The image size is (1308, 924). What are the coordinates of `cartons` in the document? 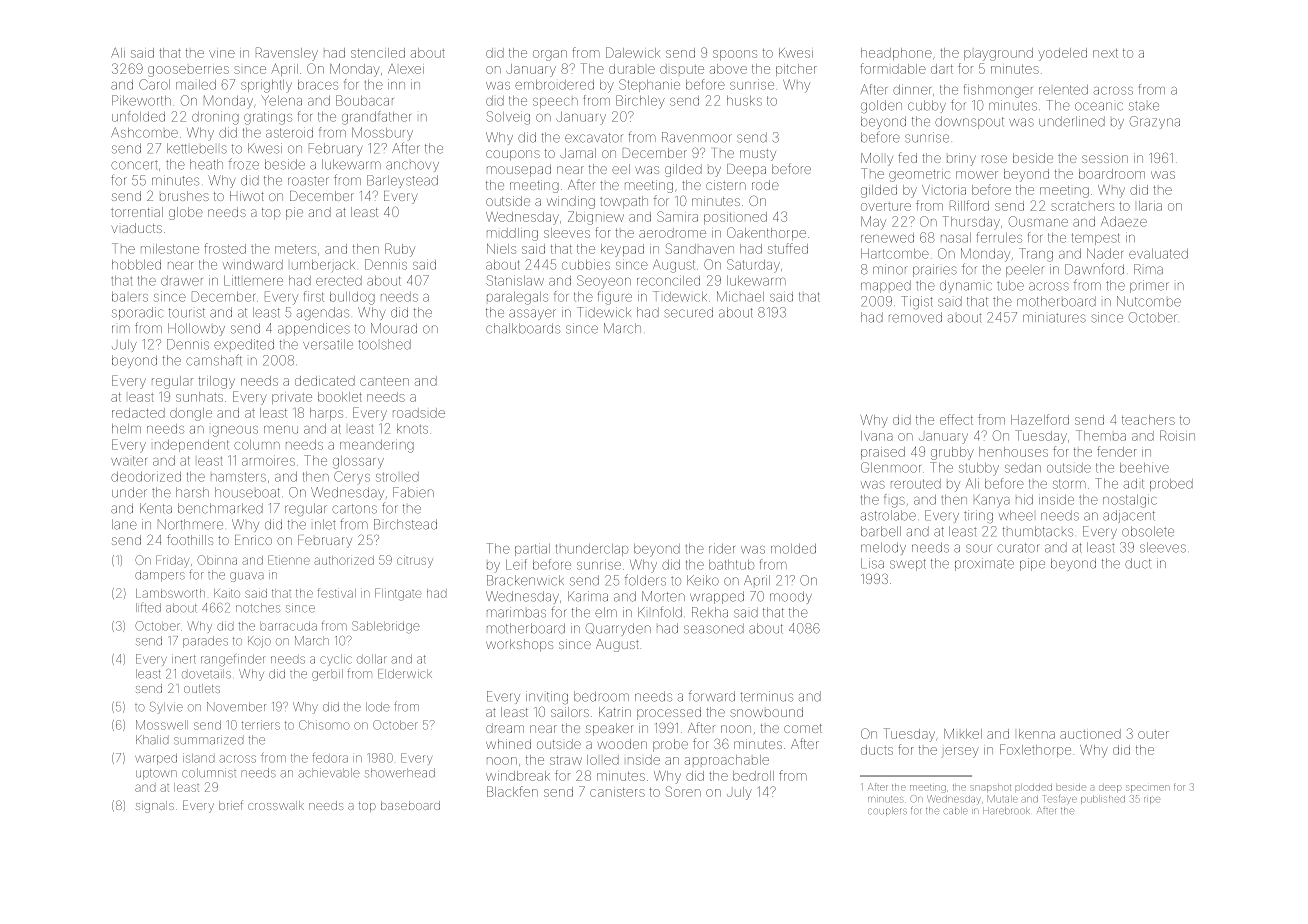 It's located at (354, 509).
